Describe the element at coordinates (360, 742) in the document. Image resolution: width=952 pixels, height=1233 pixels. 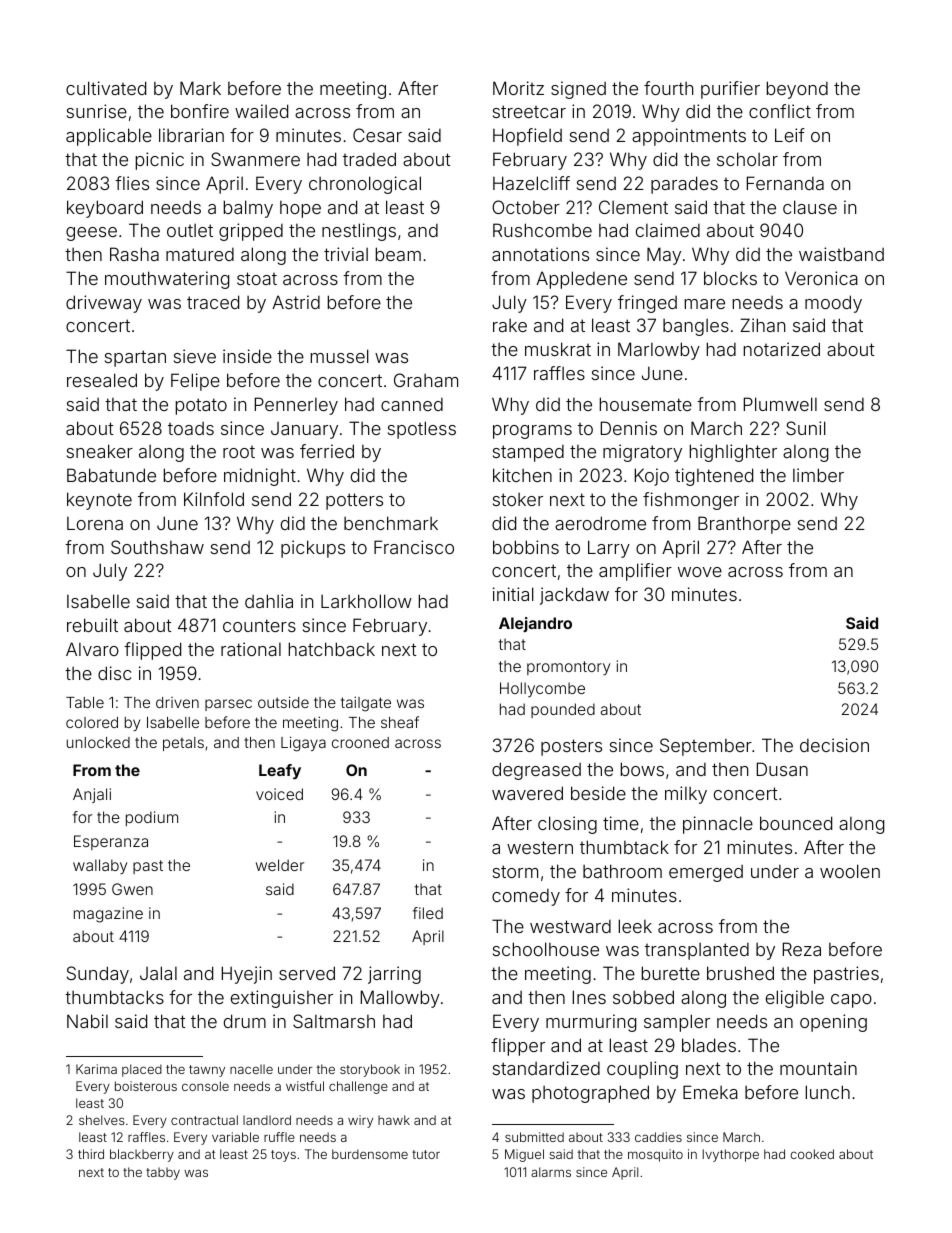
I see `crooned` at that location.
